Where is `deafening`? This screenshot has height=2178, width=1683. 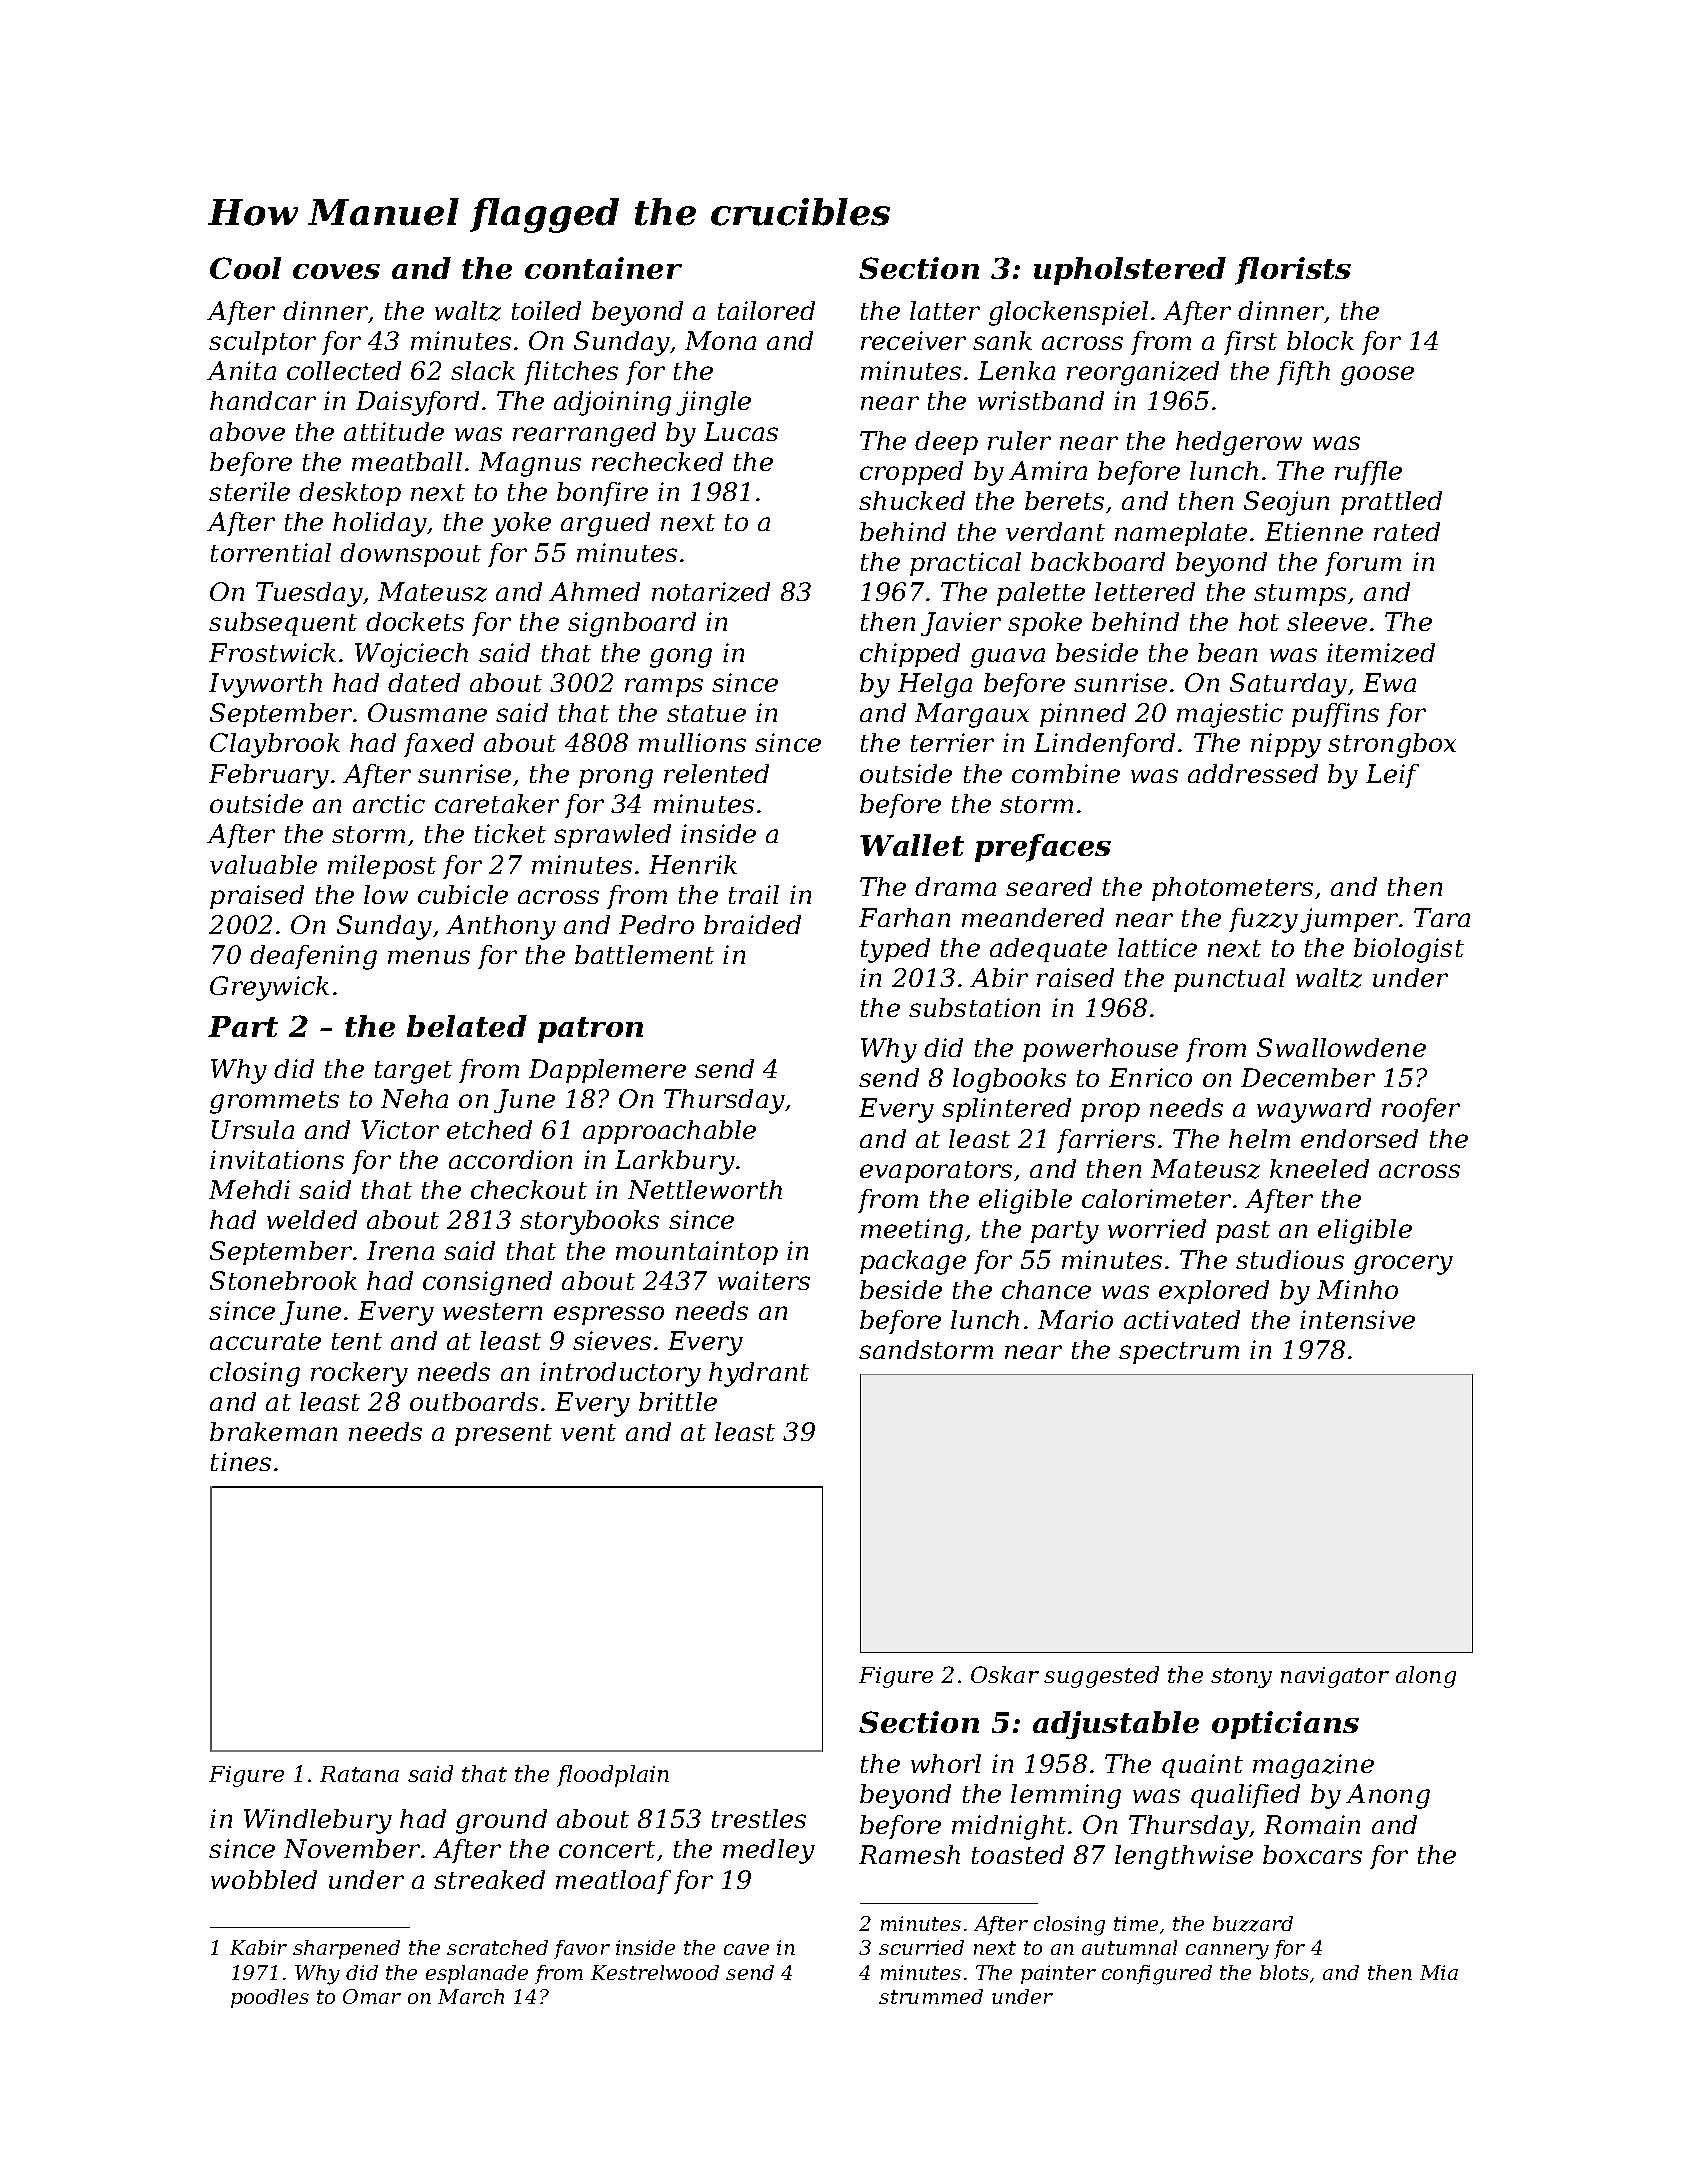 deafening is located at coordinates (313, 957).
